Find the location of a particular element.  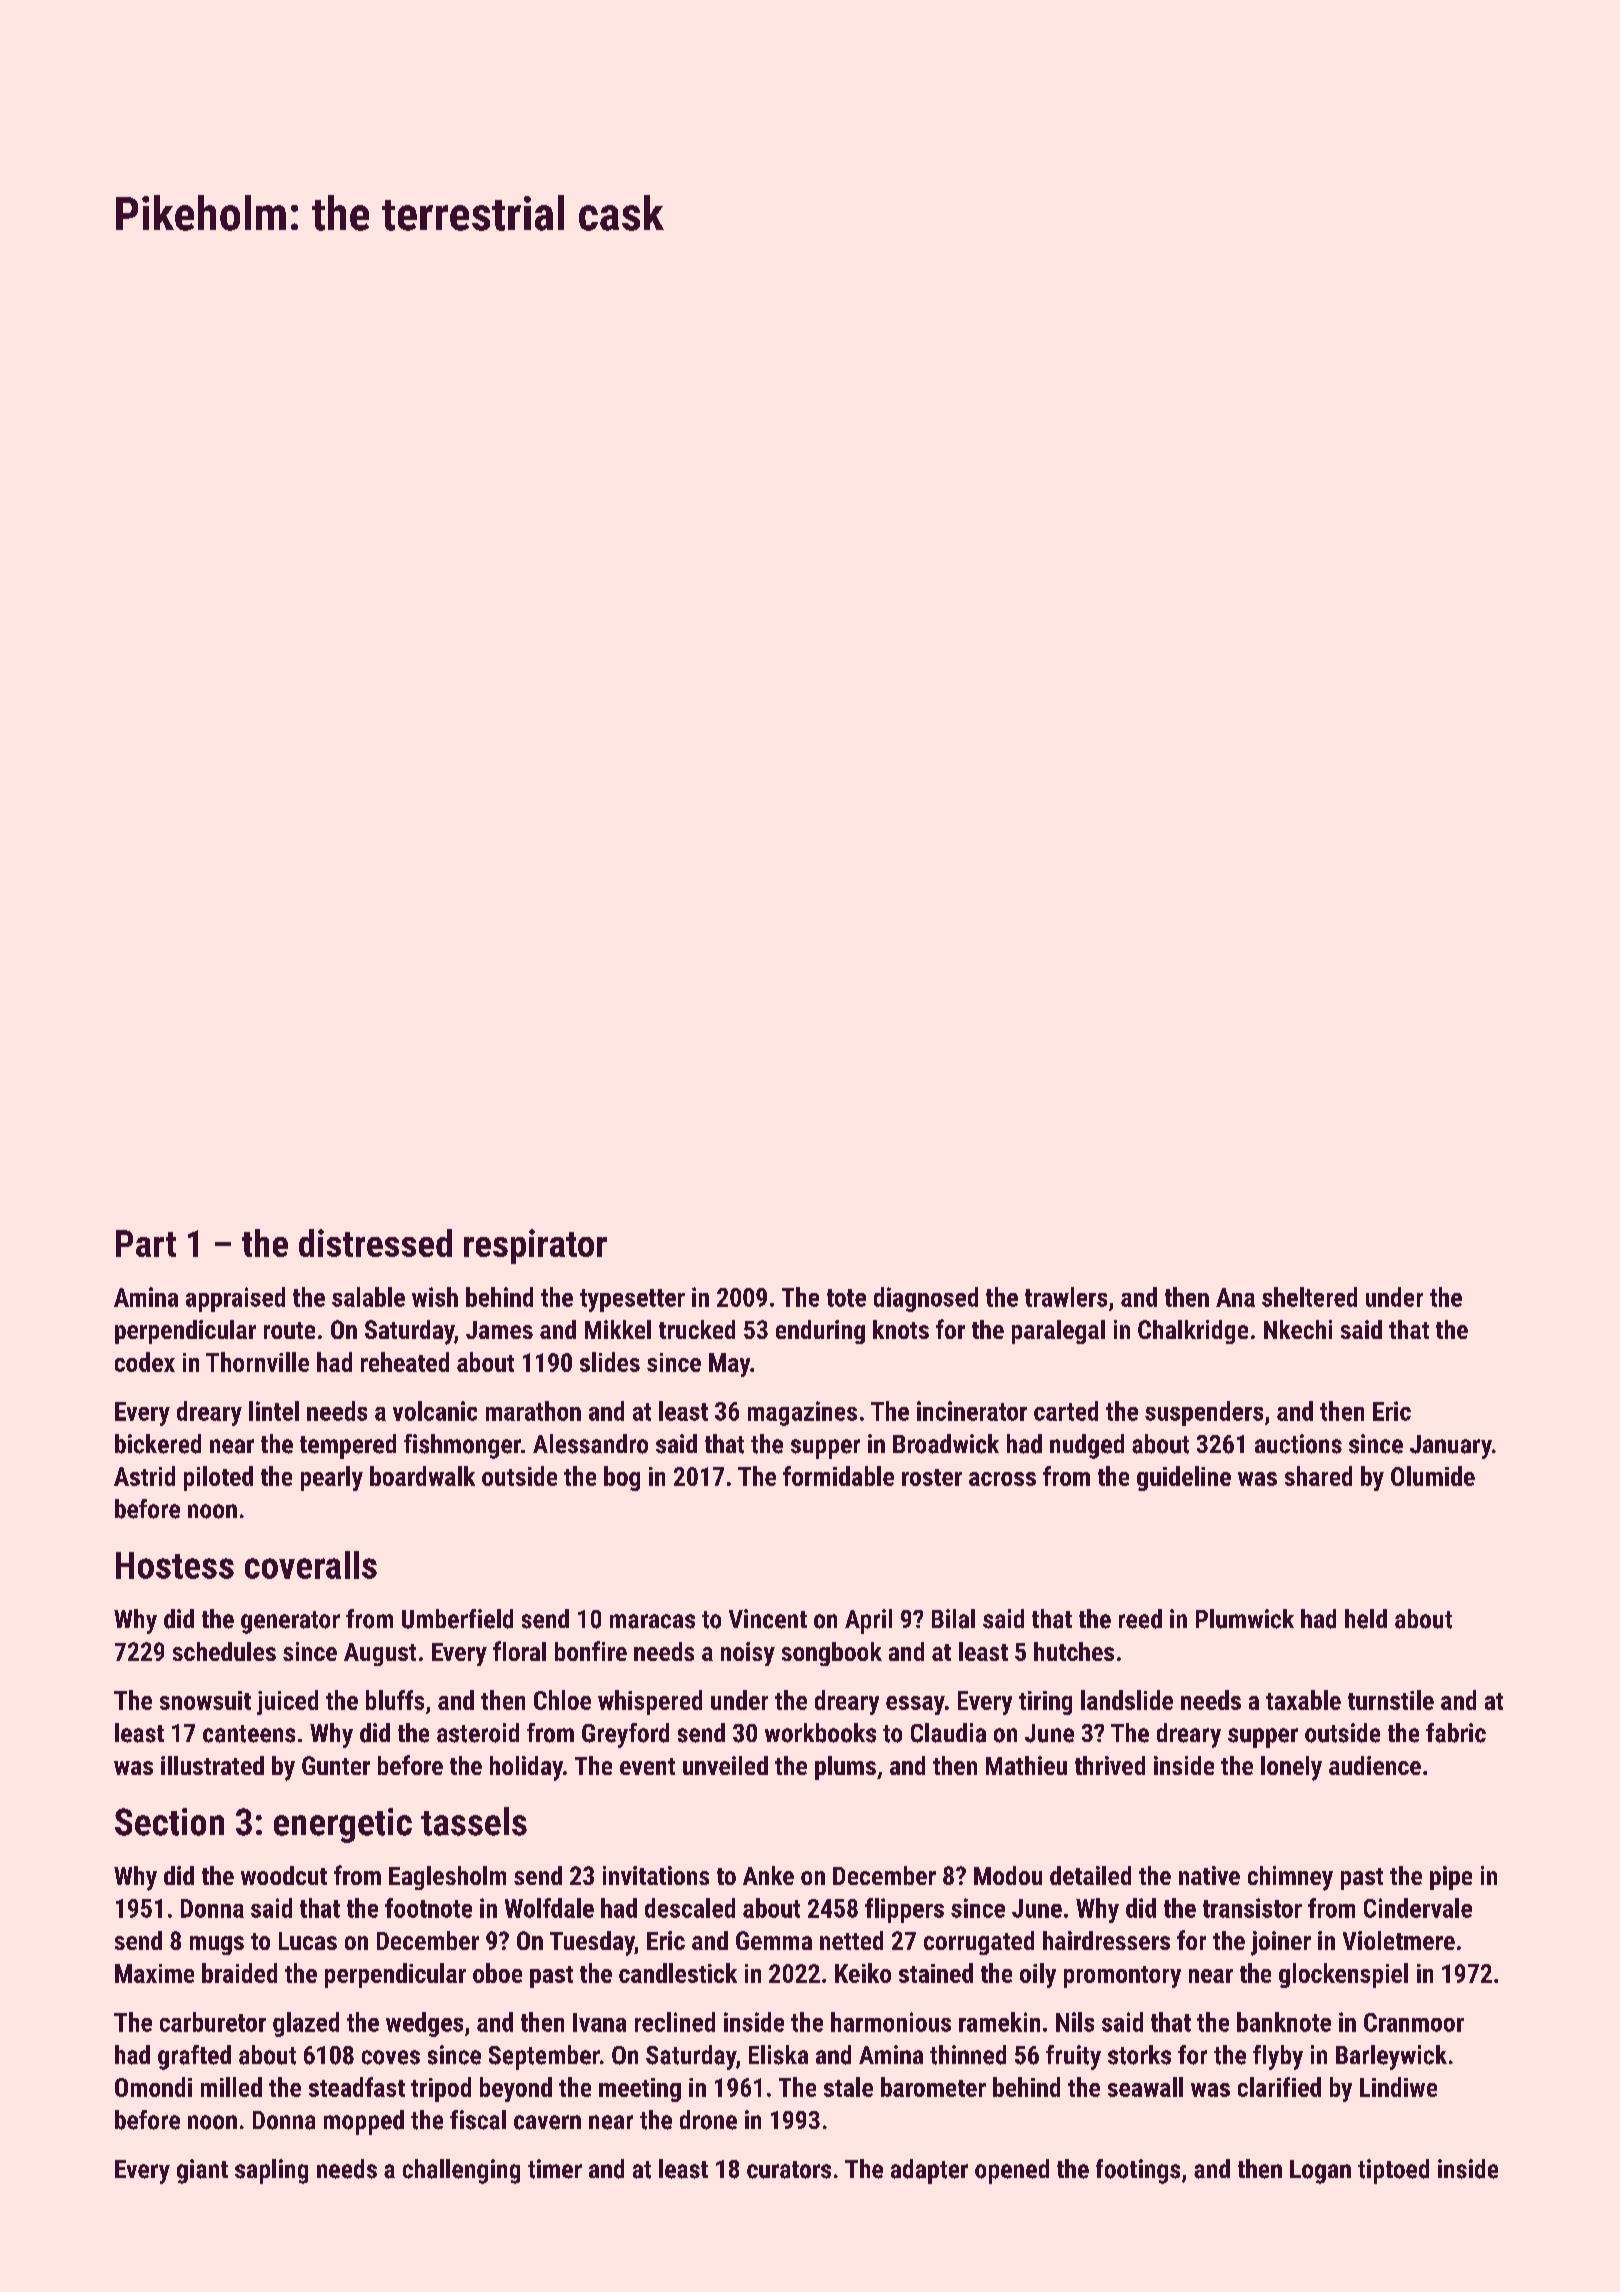

Vincent is located at coordinates (768, 1619).
